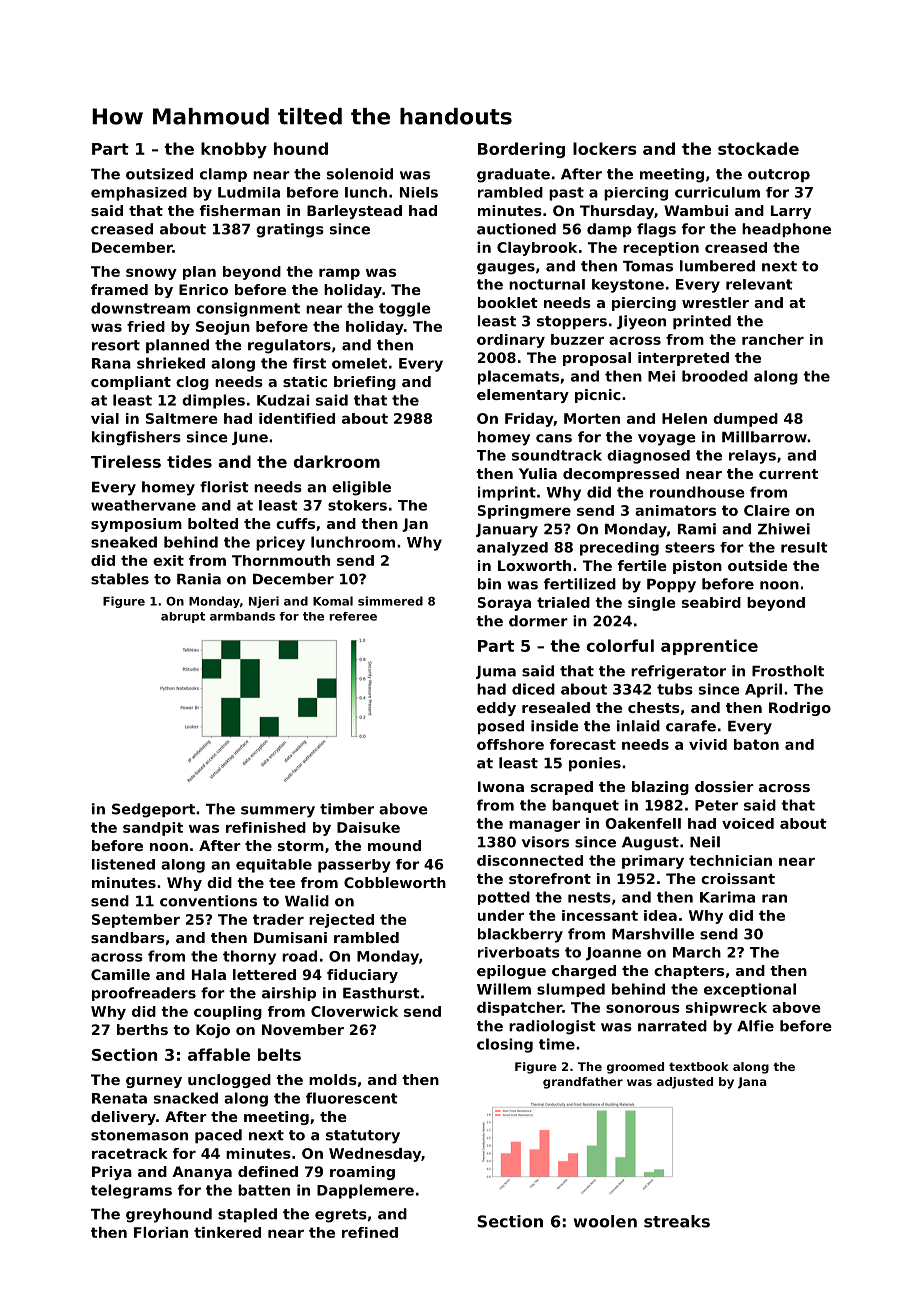 Image resolution: width=924 pixels, height=1308 pixels. What do you see at coordinates (507, 493) in the page?
I see `imprint` at bounding box center [507, 493].
